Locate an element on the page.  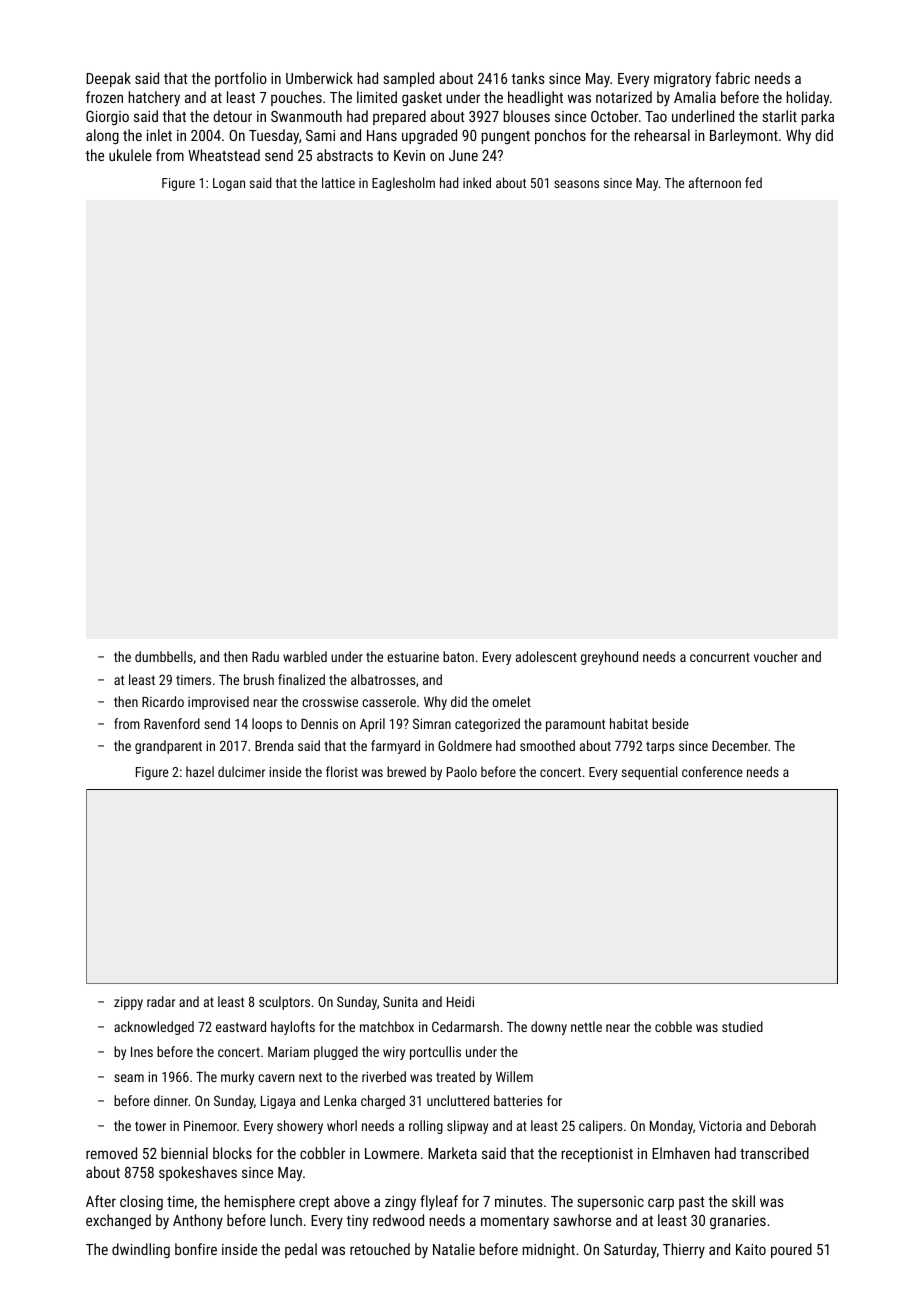
inlet is located at coordinates (159, 135).
